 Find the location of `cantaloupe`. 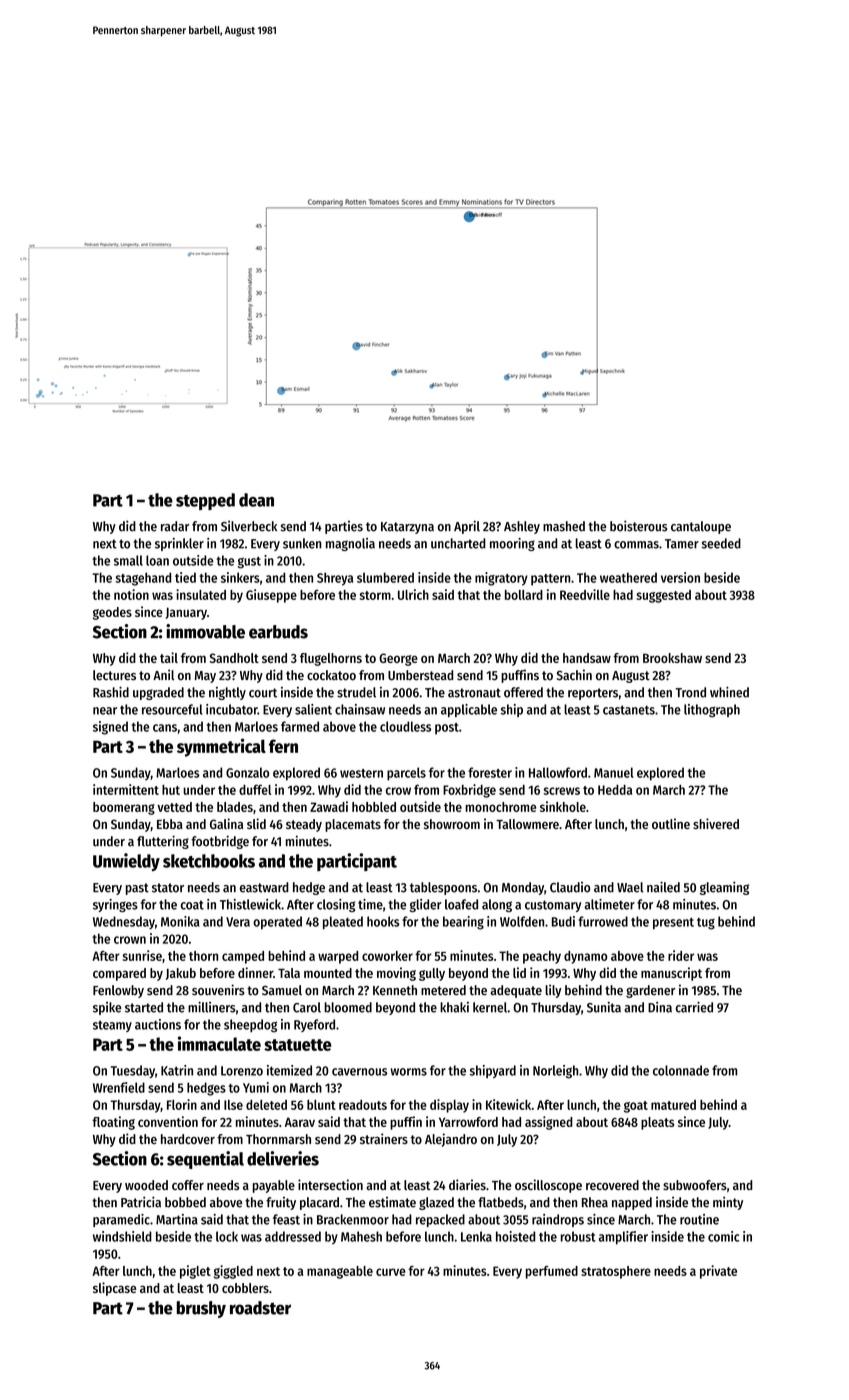

cantaloupe is located at coordinates (701, 527).
